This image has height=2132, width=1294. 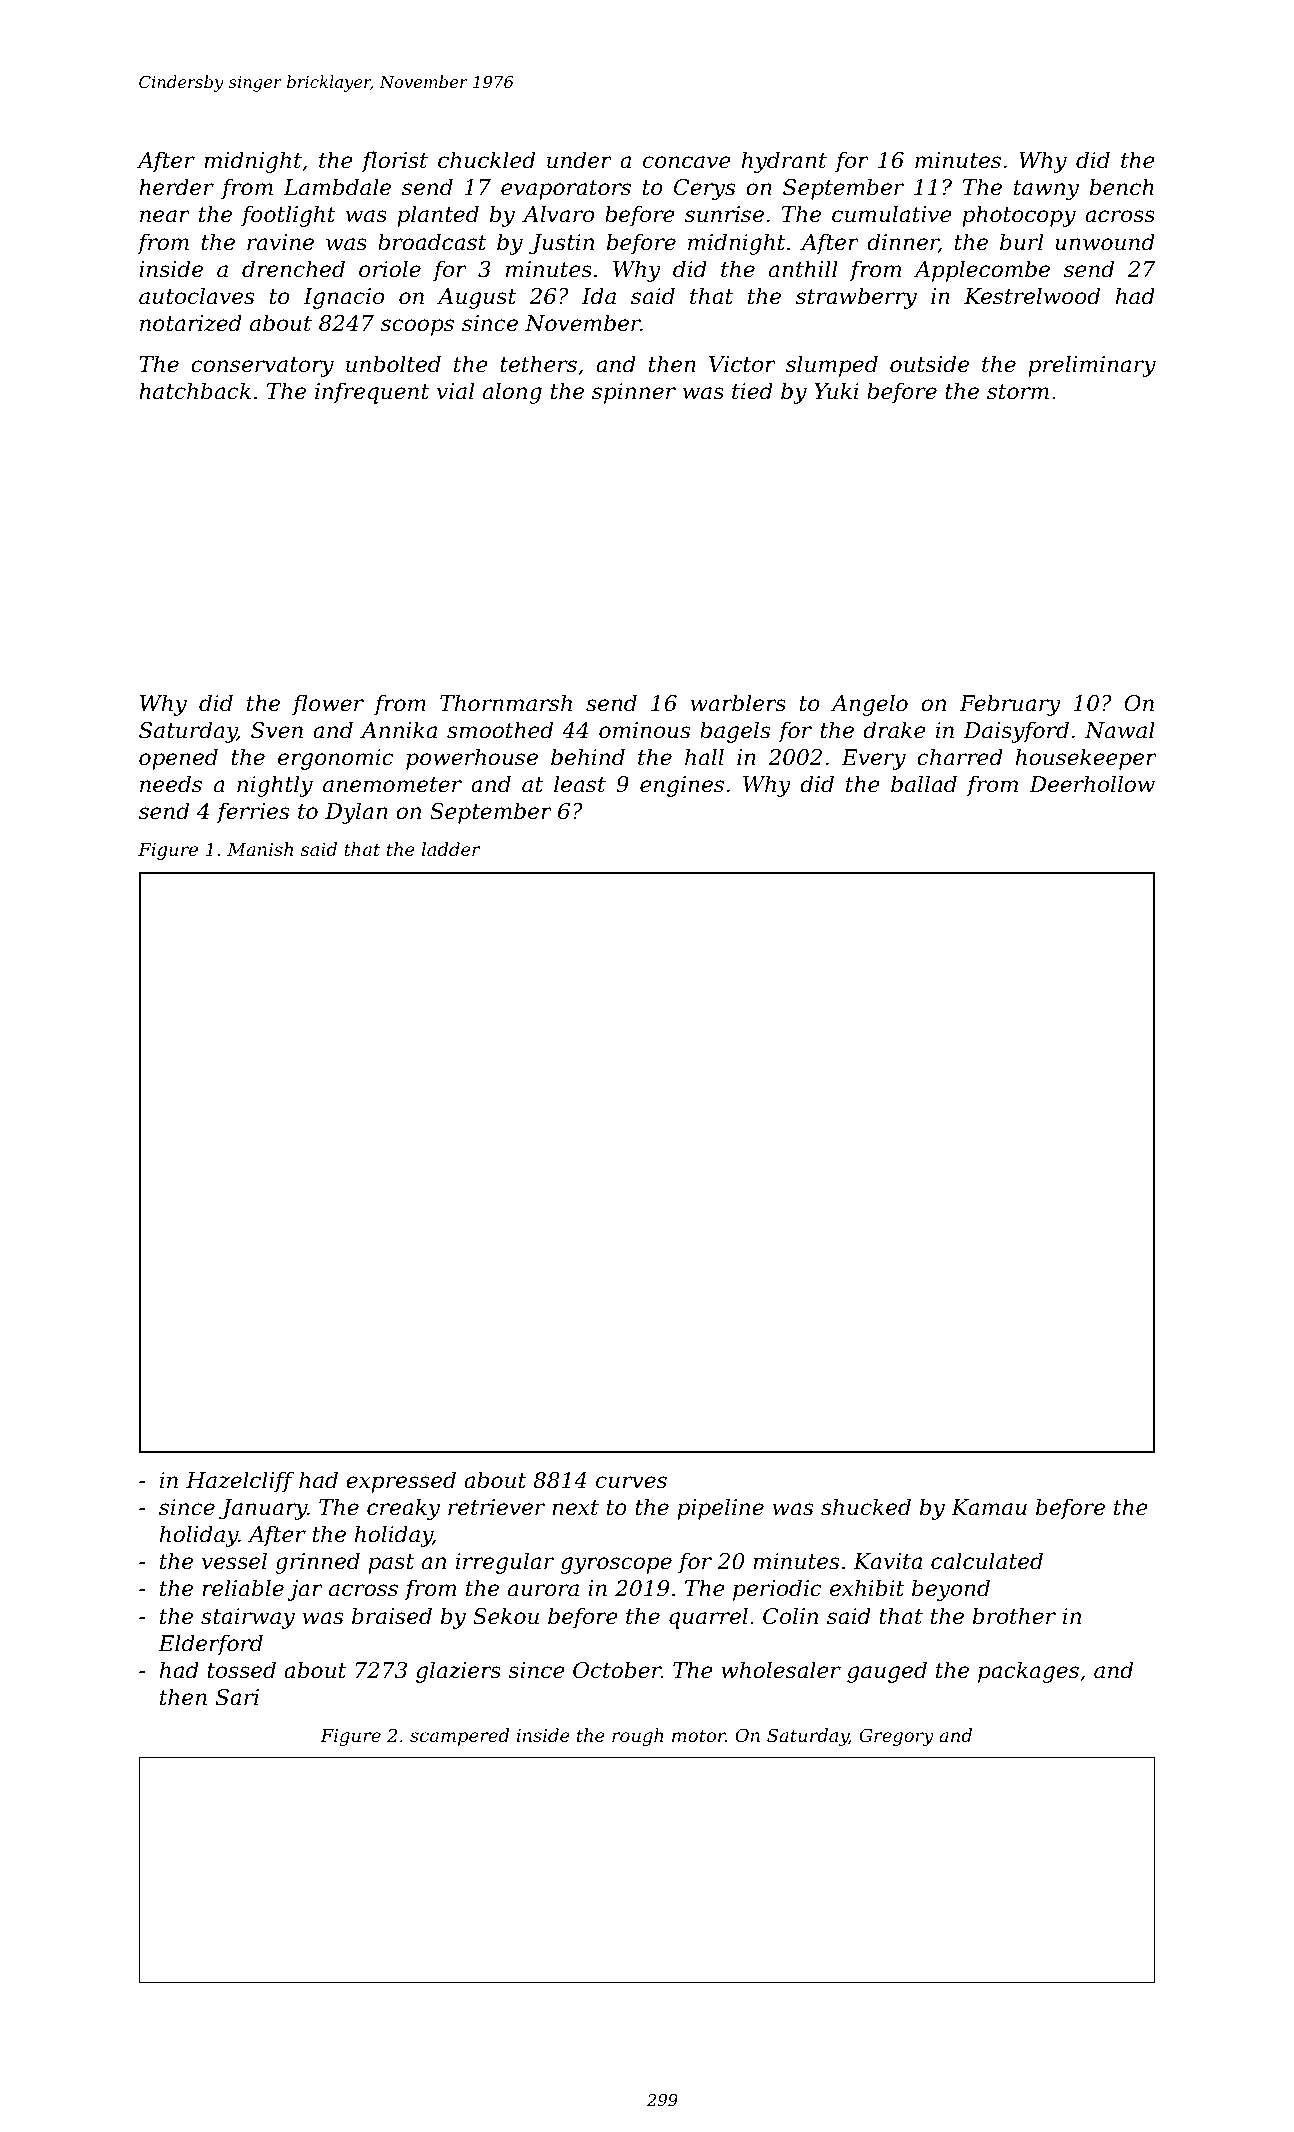 What do you see at coordinates (803, 269) in the image?
I see `anthill` at bounding box center [803, 269].
